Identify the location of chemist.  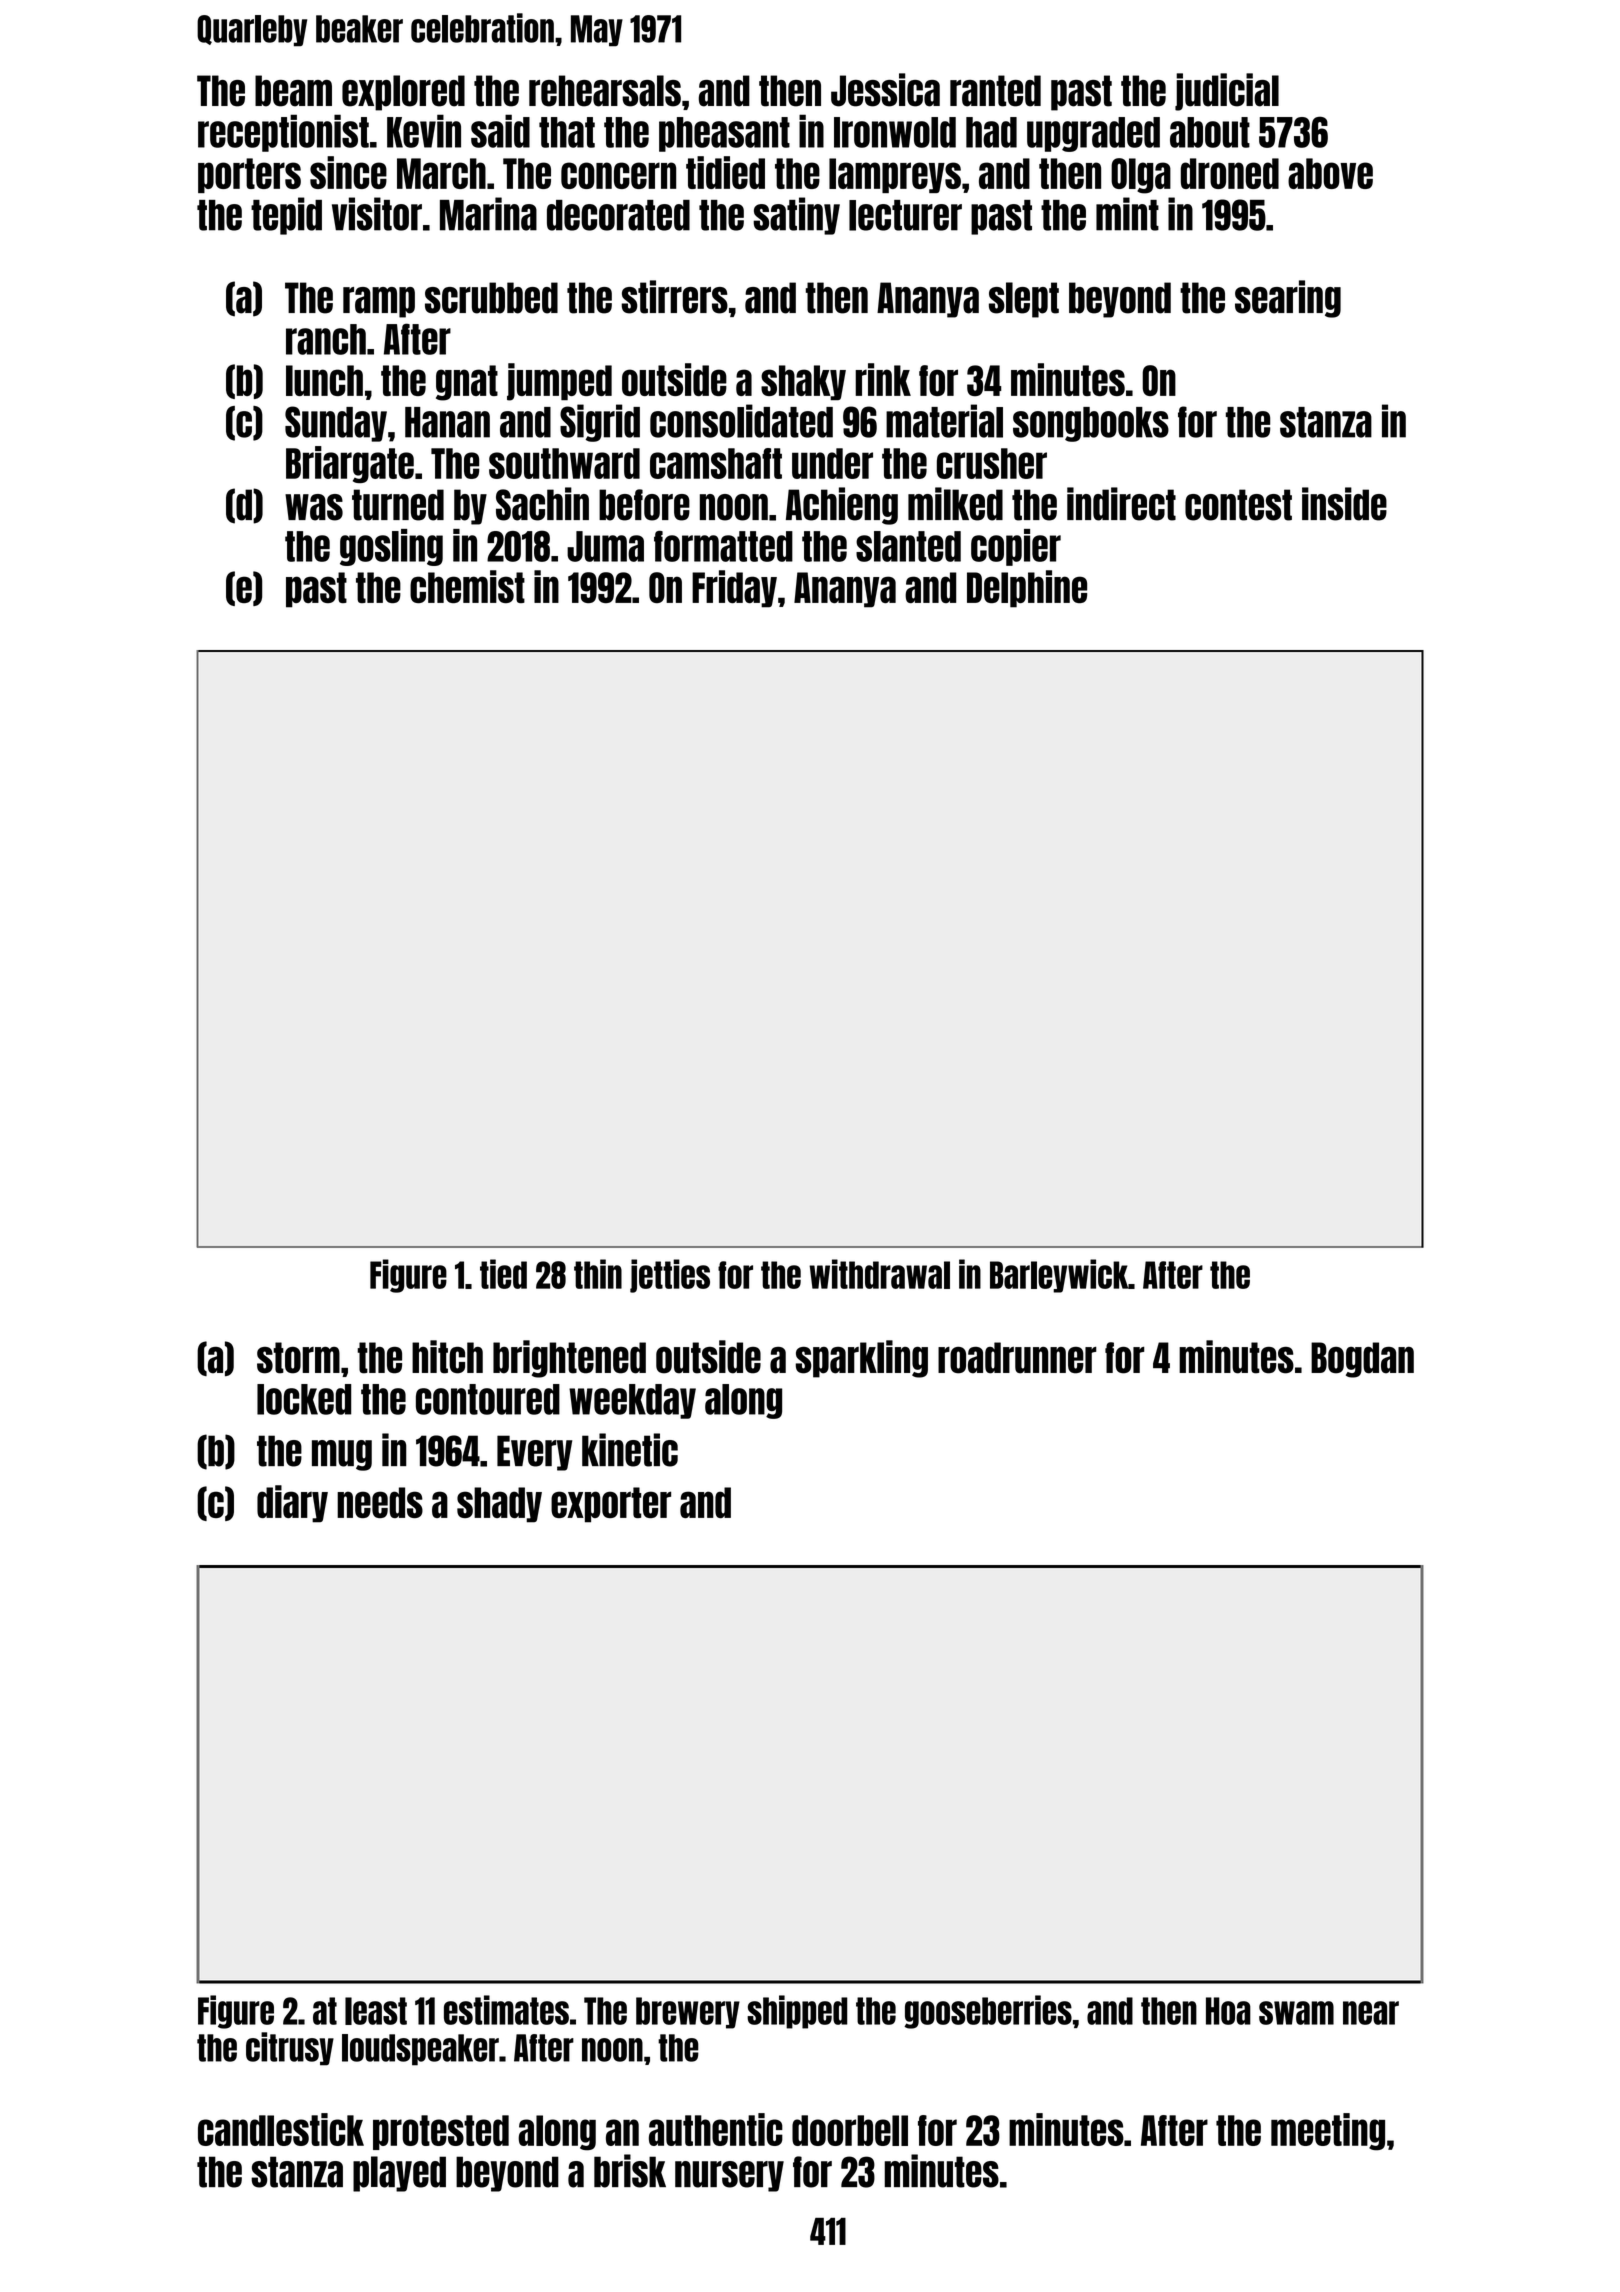
(467, 586).
